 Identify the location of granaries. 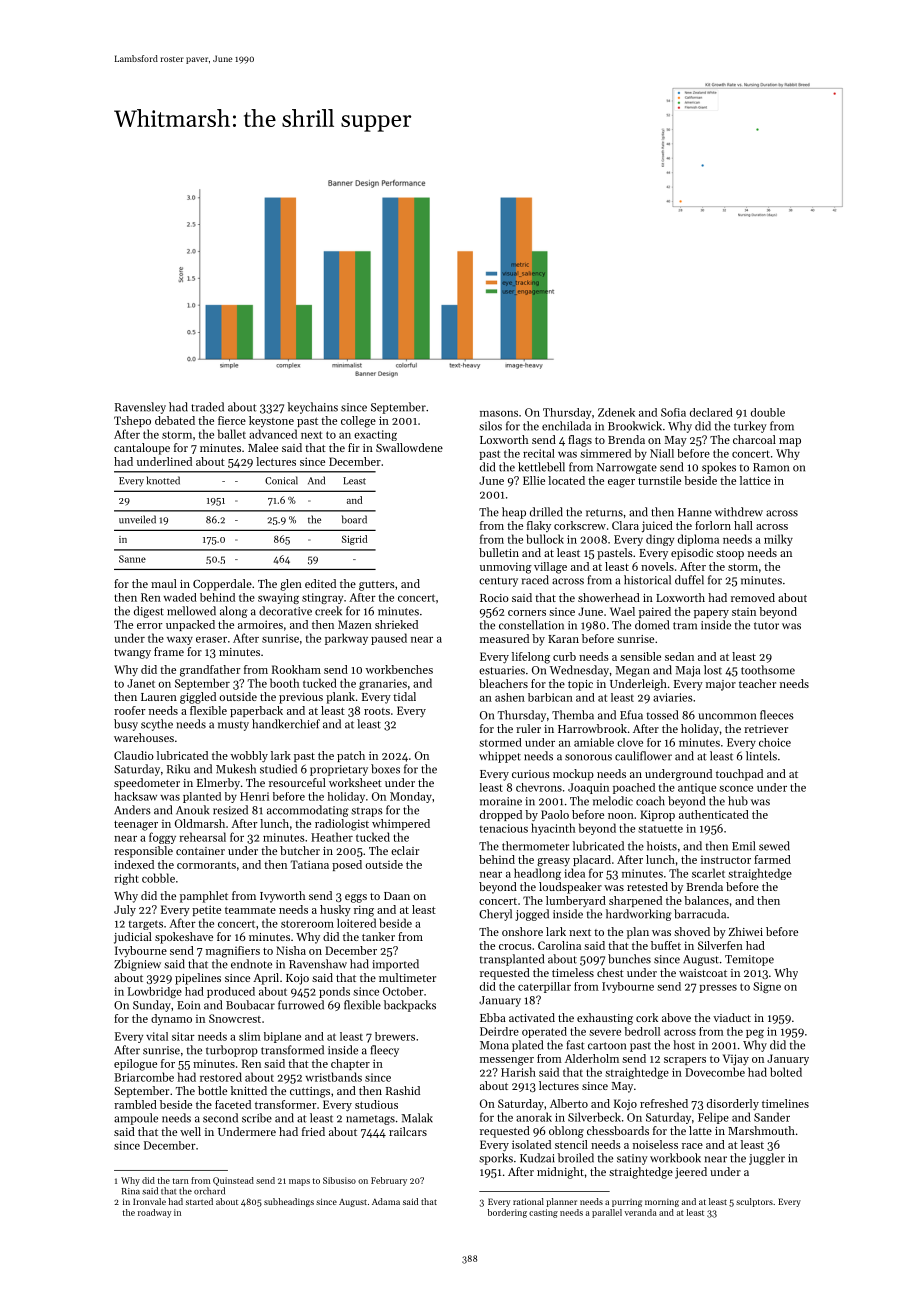
(383, 684).
